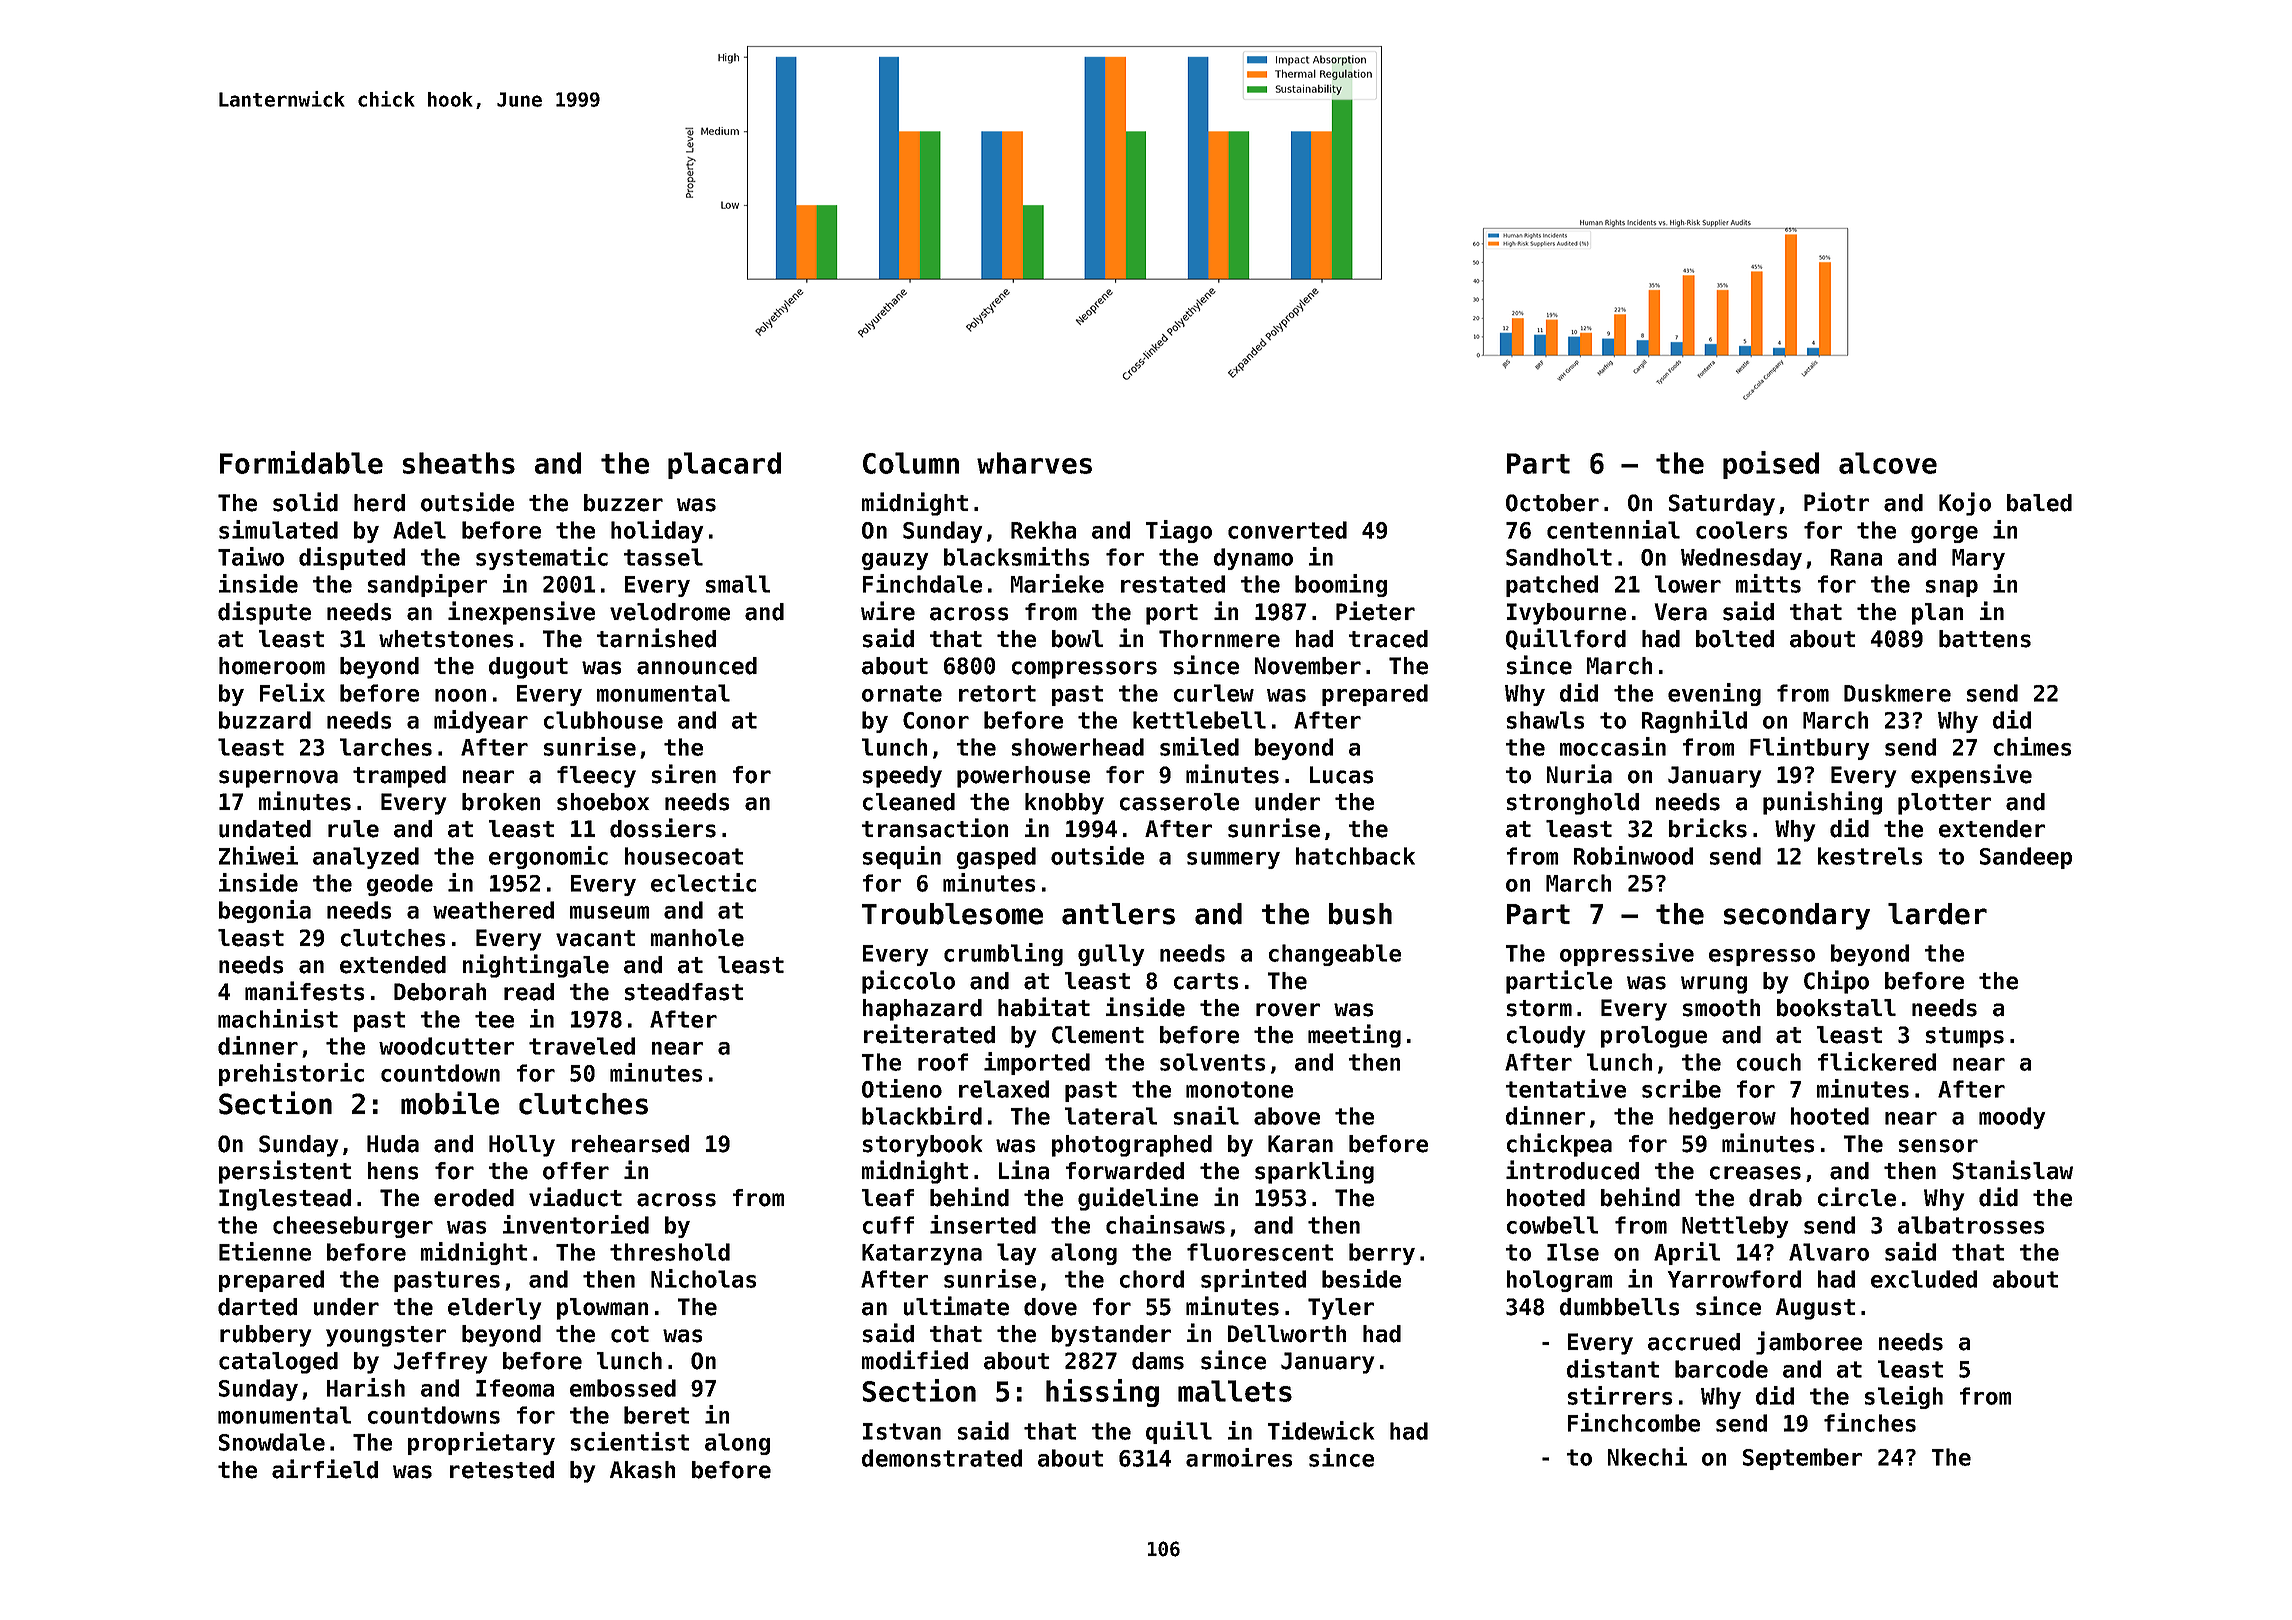 The height and width of the image is (1620, 2292). What do you see at coordinates (1634, 1422) in the image?
I see `Finchcombe` at bounding box center [1634, 1422].
